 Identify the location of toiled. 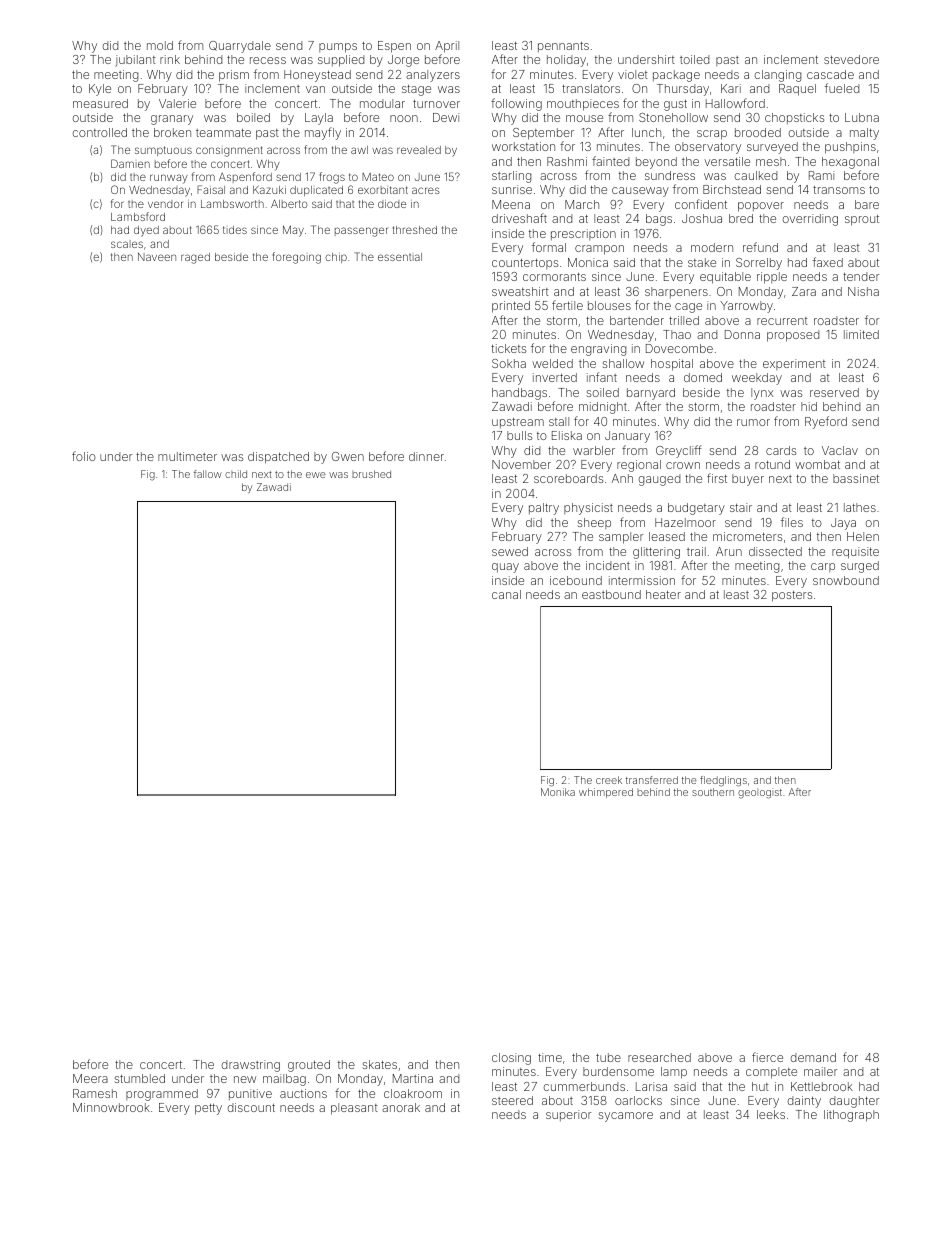
(694, 59).
